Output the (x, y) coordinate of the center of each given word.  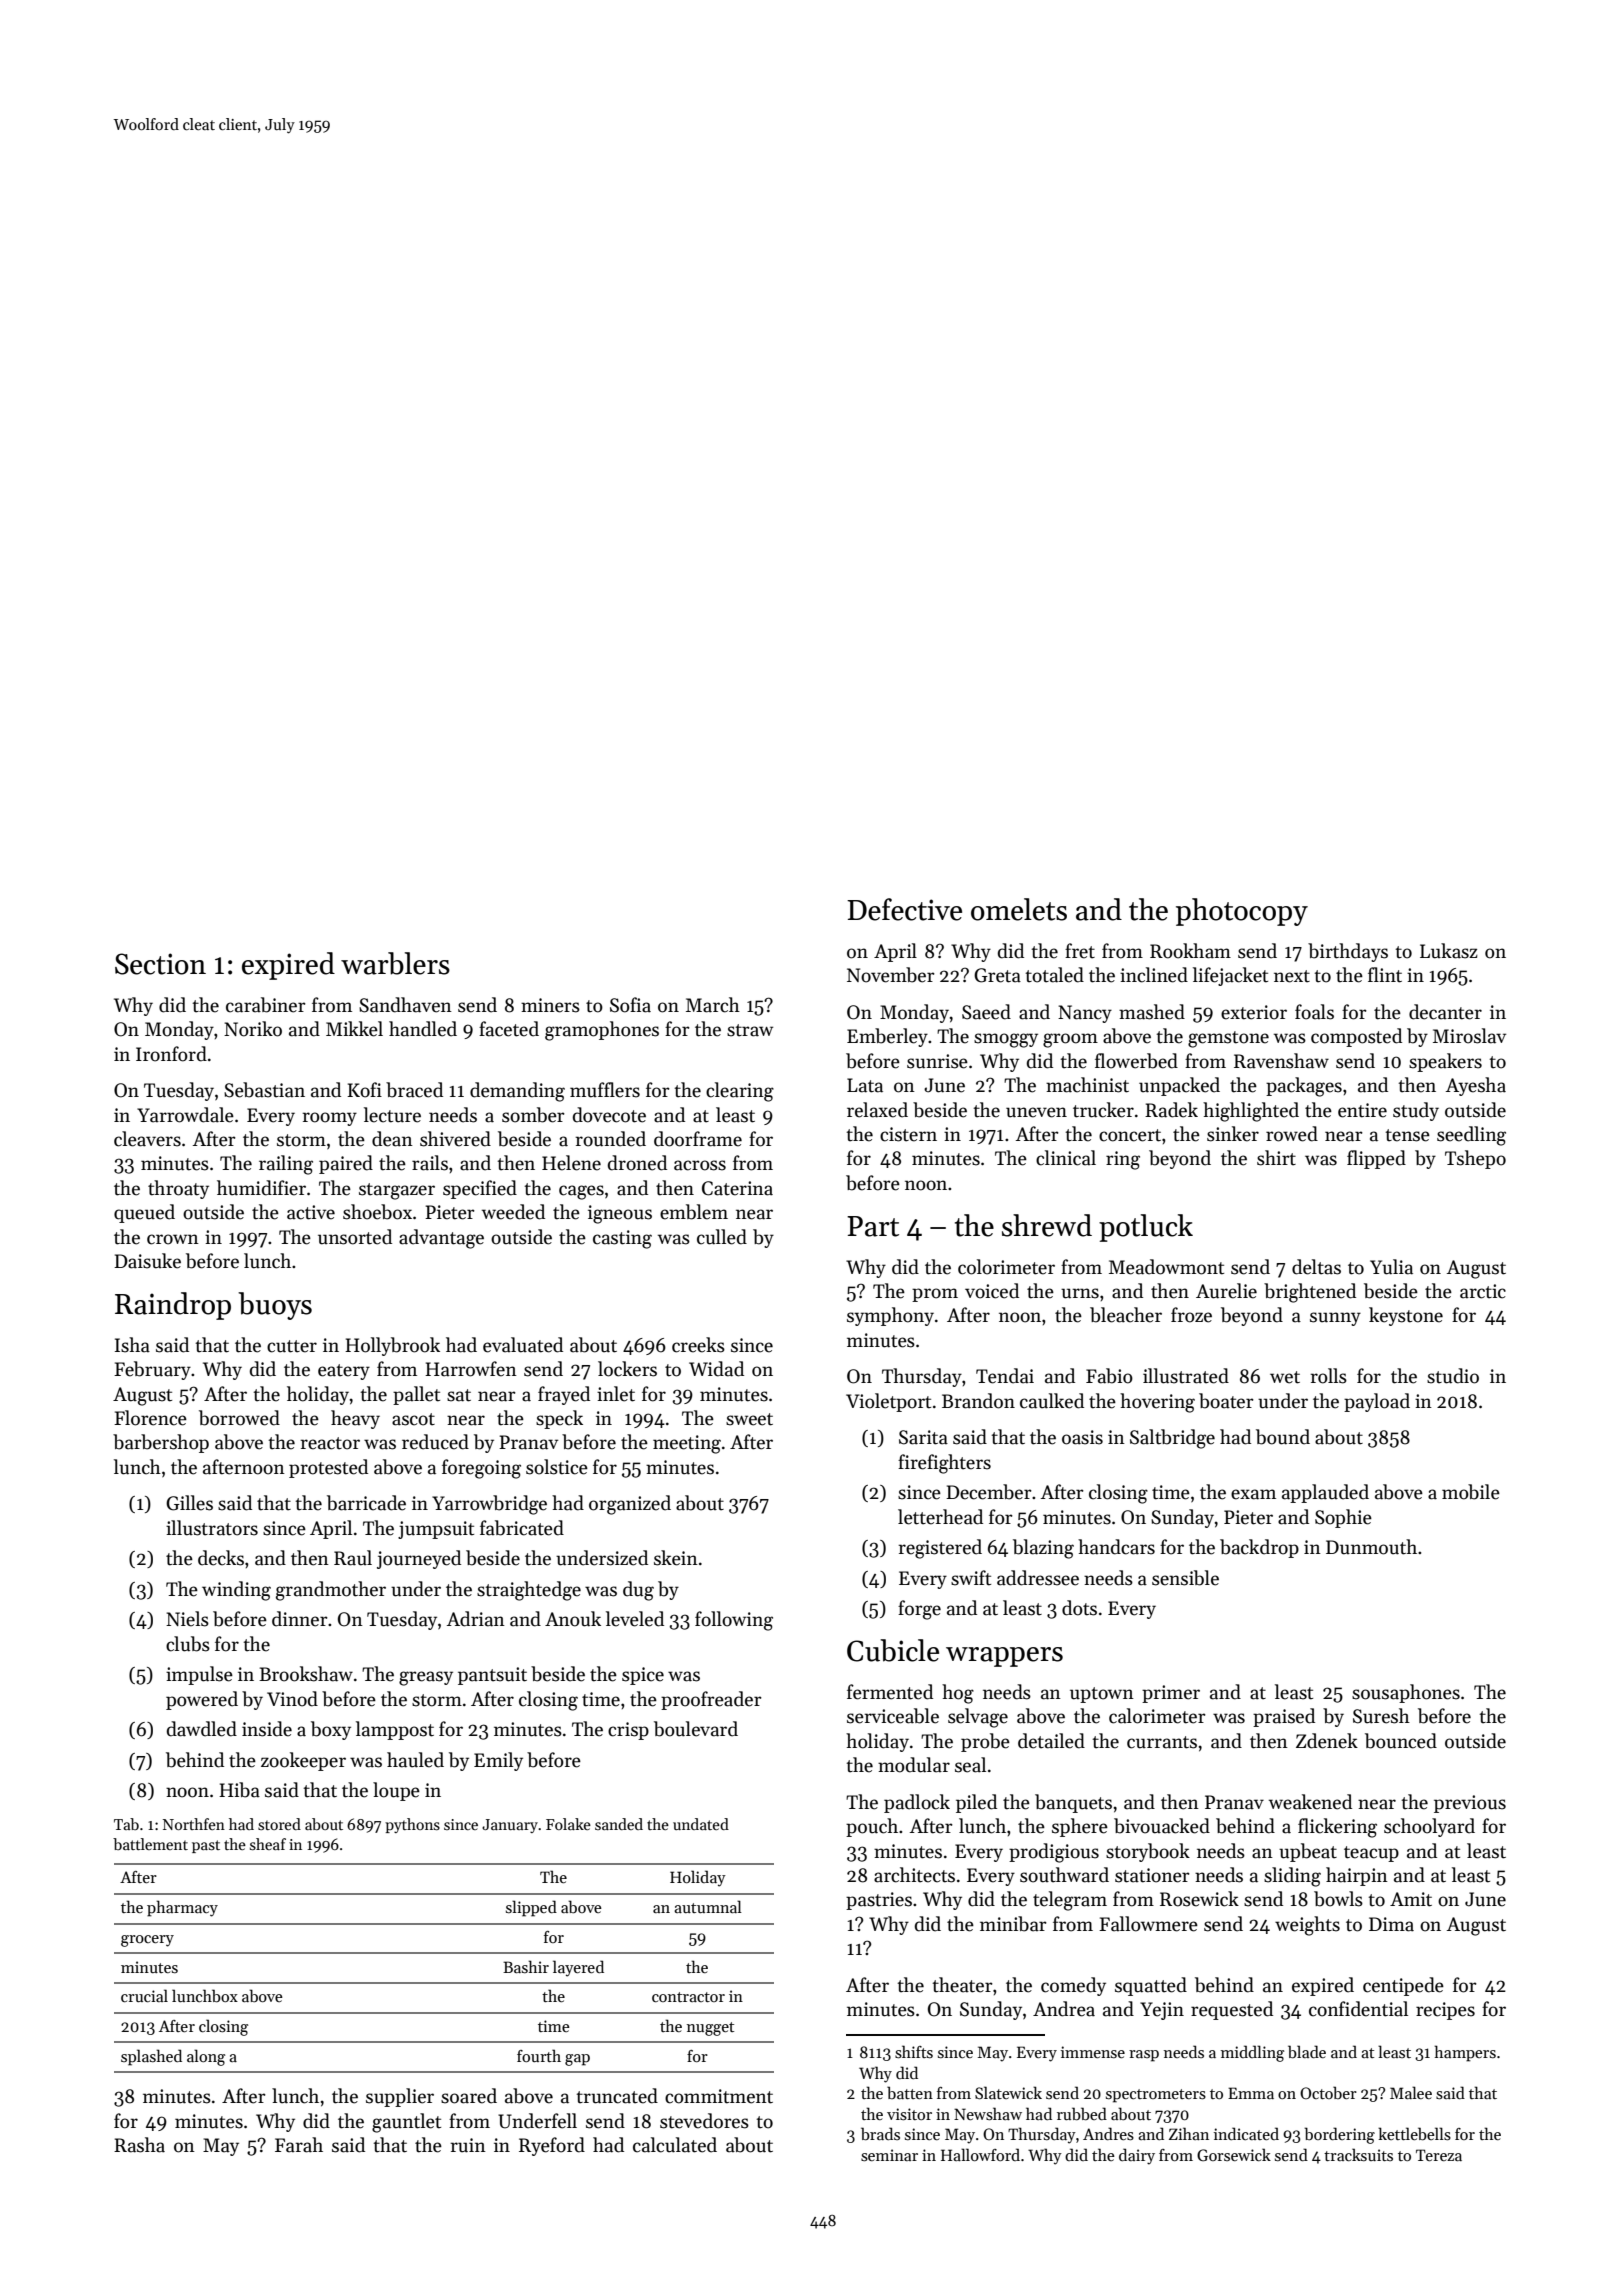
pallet (416, 1395)
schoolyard (1429, 1827)
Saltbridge (1172, 1439)
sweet (749, 1419)
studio (1453, 1376)
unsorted (355, 1237)
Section (160, 964)
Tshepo (1475, 1159)
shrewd (1047, 1225)
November (891, 975)
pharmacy (182, 1908)
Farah (299, 2145)
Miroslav (1469, 1036)
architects (914, 1875)
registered (940, 1549)
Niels (187, 1619)
